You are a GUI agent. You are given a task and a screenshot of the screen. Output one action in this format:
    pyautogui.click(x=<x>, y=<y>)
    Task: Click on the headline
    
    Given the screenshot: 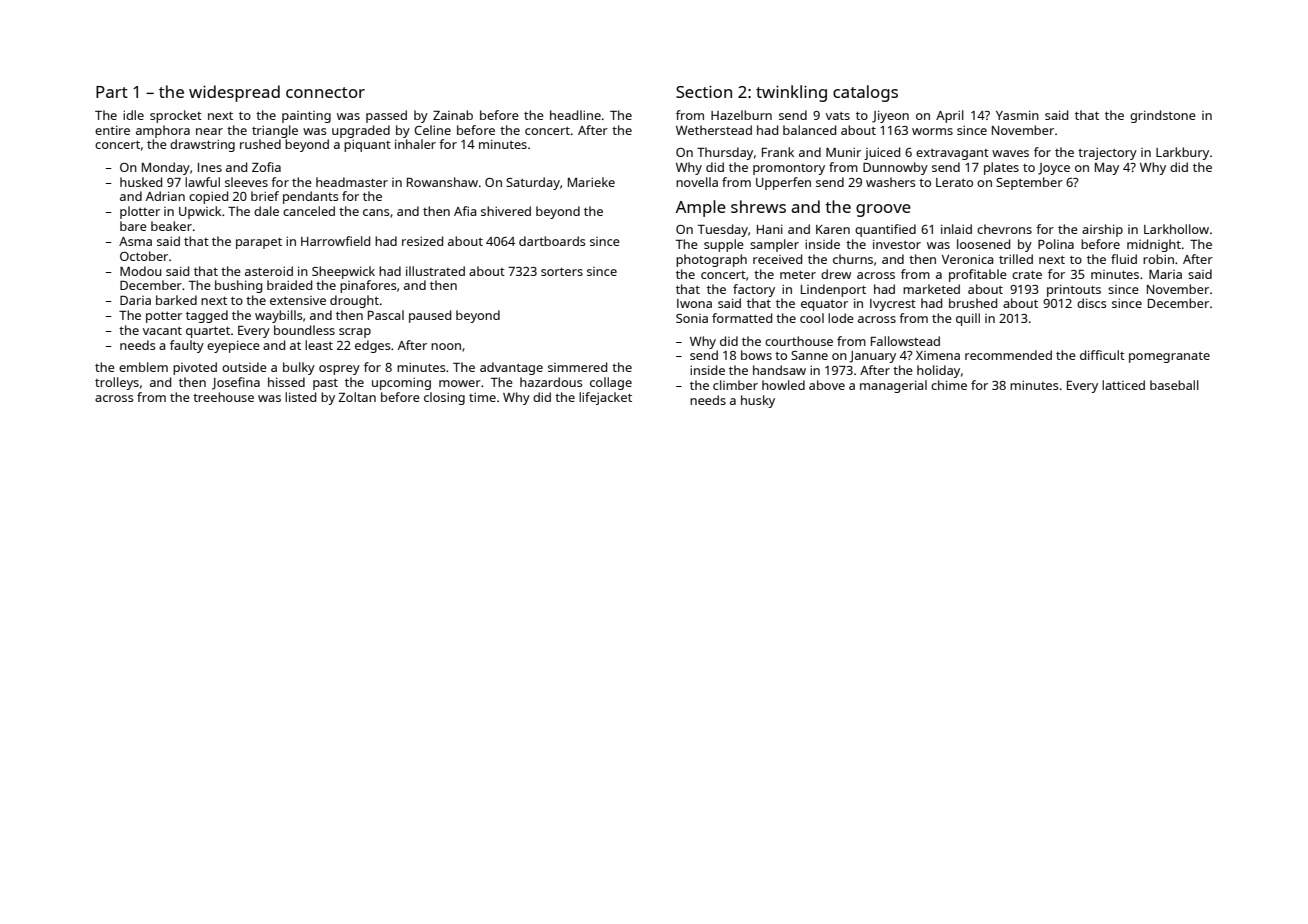 What is the action you would take?
    pyautogui.click(x=575, y=115)
